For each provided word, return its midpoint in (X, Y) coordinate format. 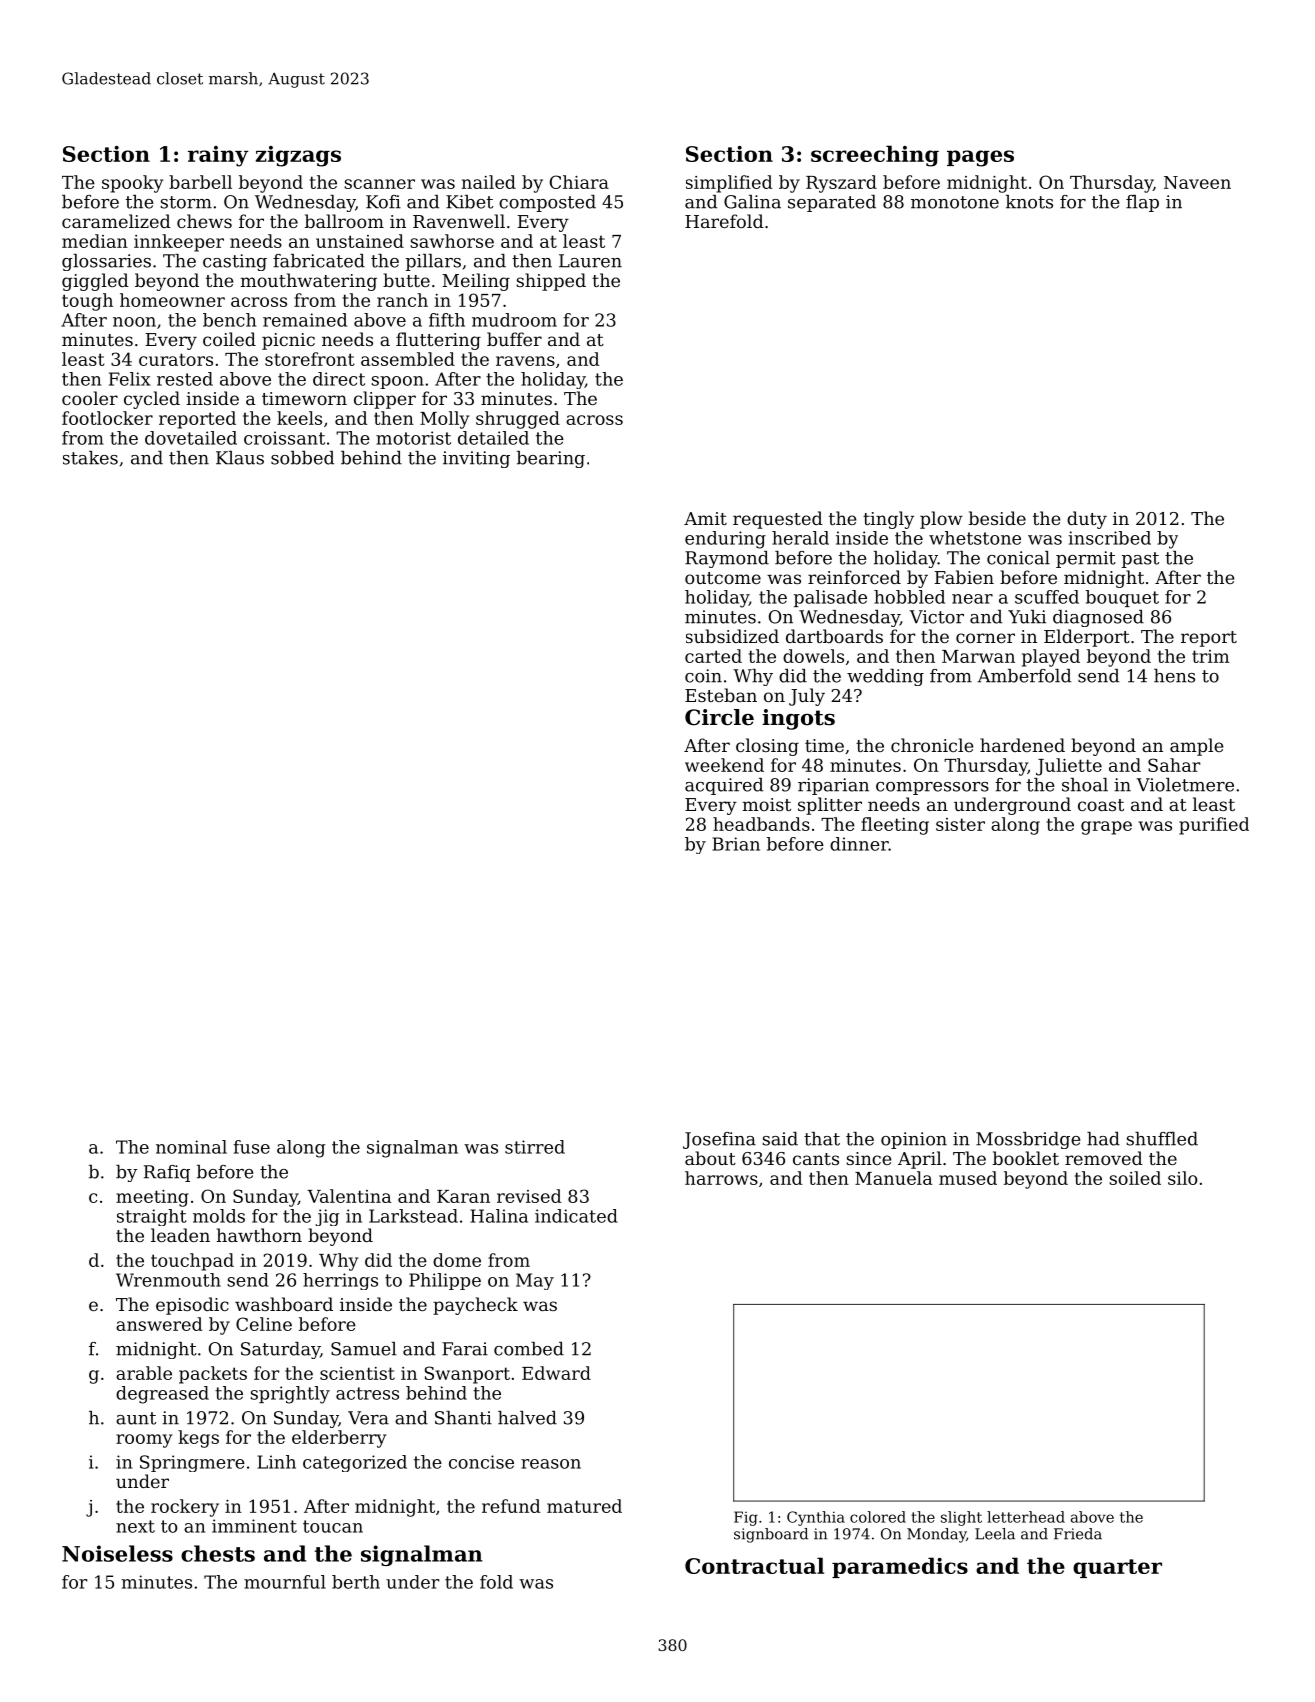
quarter (1117, 1568)
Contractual (754, 1565)
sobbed (302, 458)
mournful (285, 1582)
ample (1197, 747)
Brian (736, 844)
